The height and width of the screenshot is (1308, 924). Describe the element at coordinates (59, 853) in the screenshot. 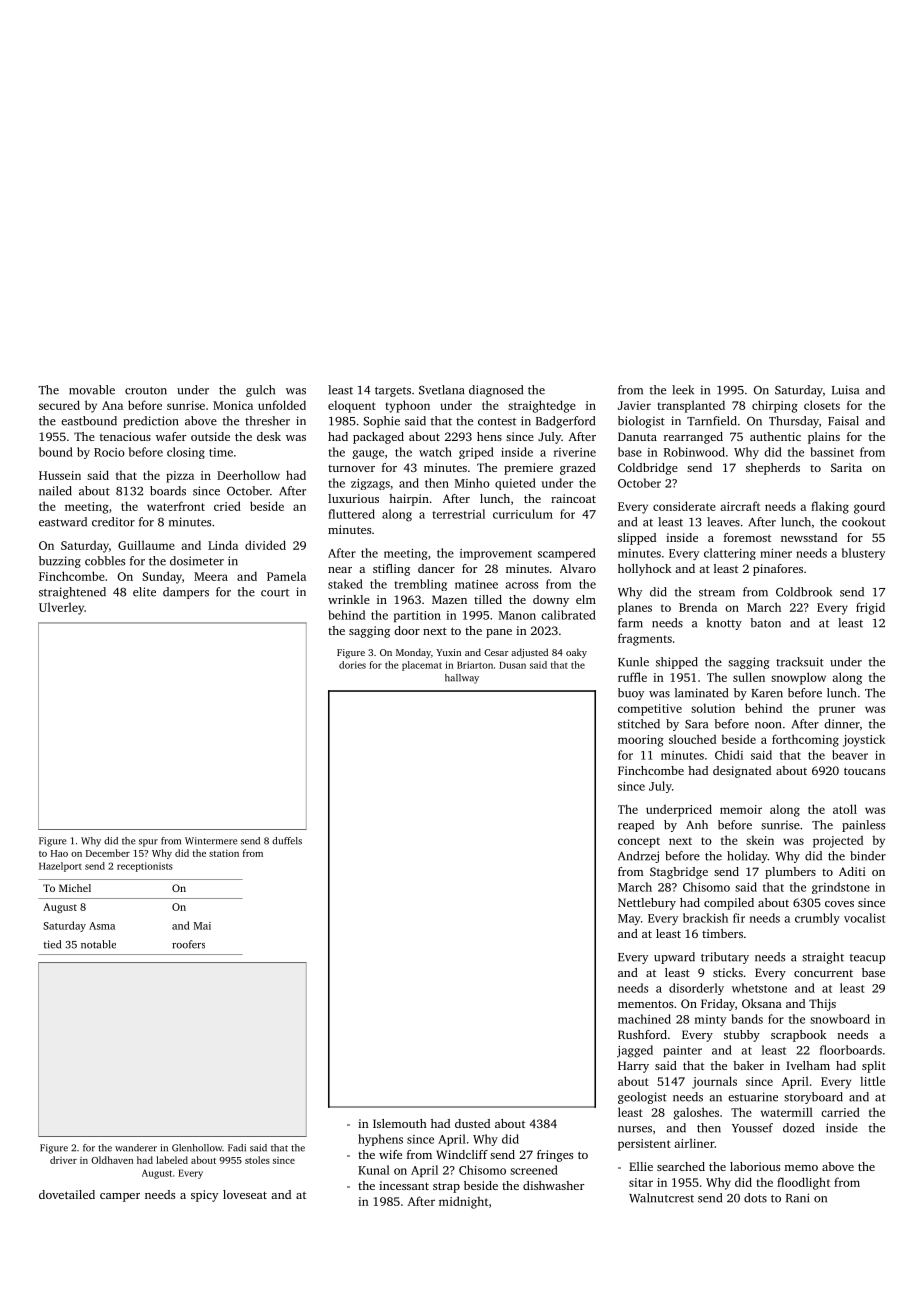

I see `Hao` at that location.
